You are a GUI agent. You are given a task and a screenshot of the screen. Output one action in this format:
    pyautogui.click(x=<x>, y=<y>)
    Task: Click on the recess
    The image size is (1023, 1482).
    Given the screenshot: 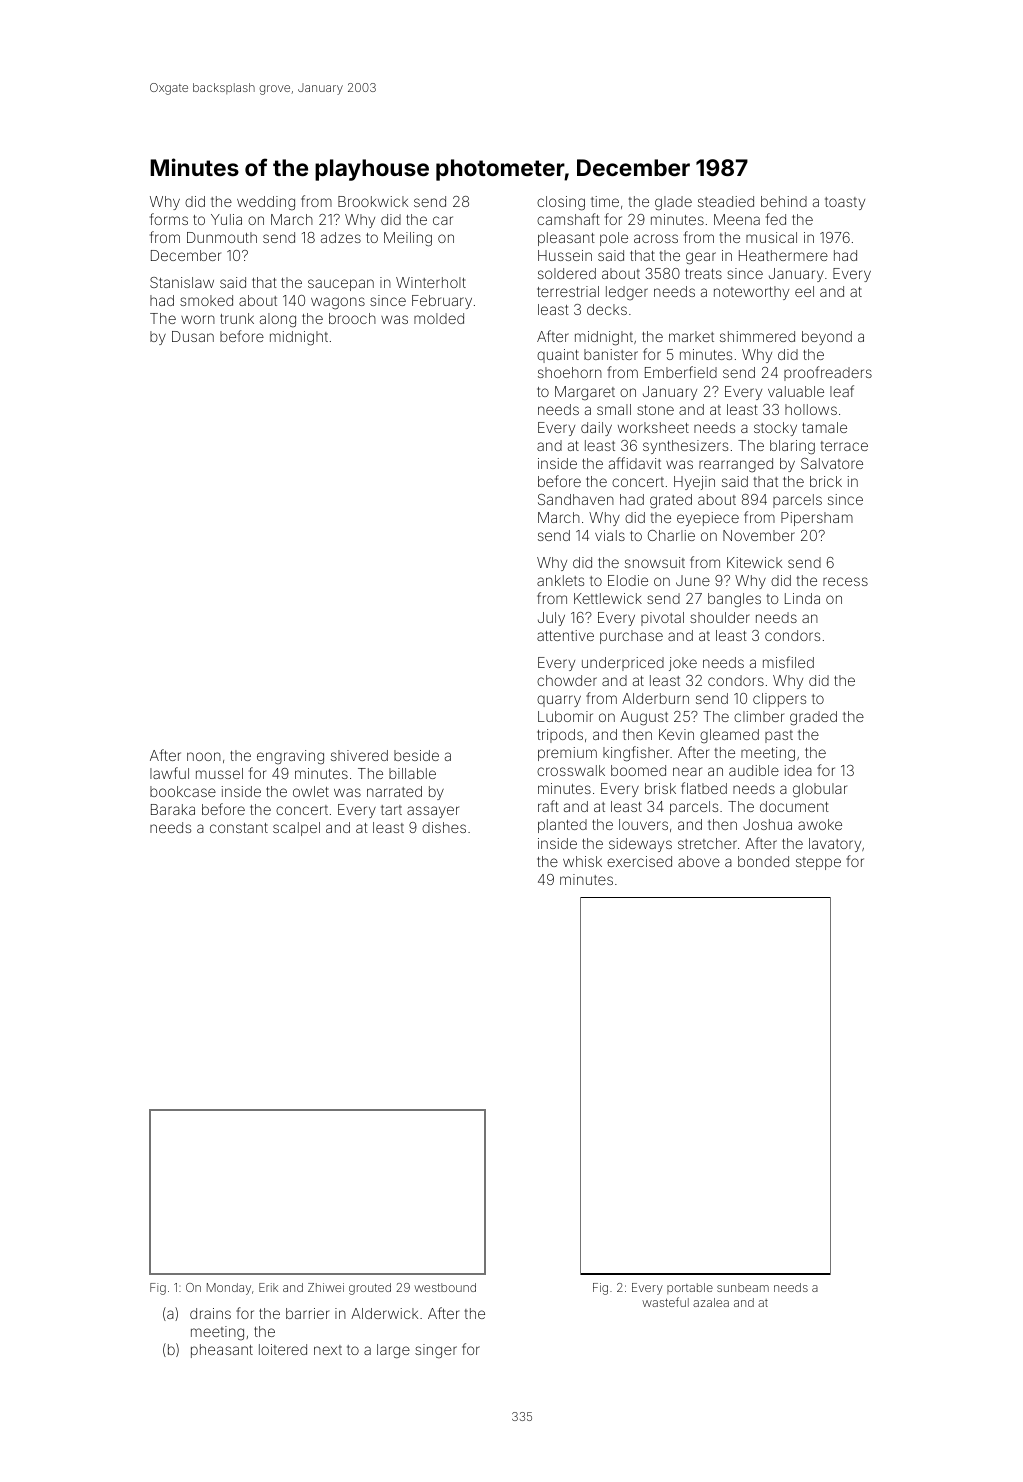 What is the action you would take?
    pyautogui.click(x=845, y=581)
